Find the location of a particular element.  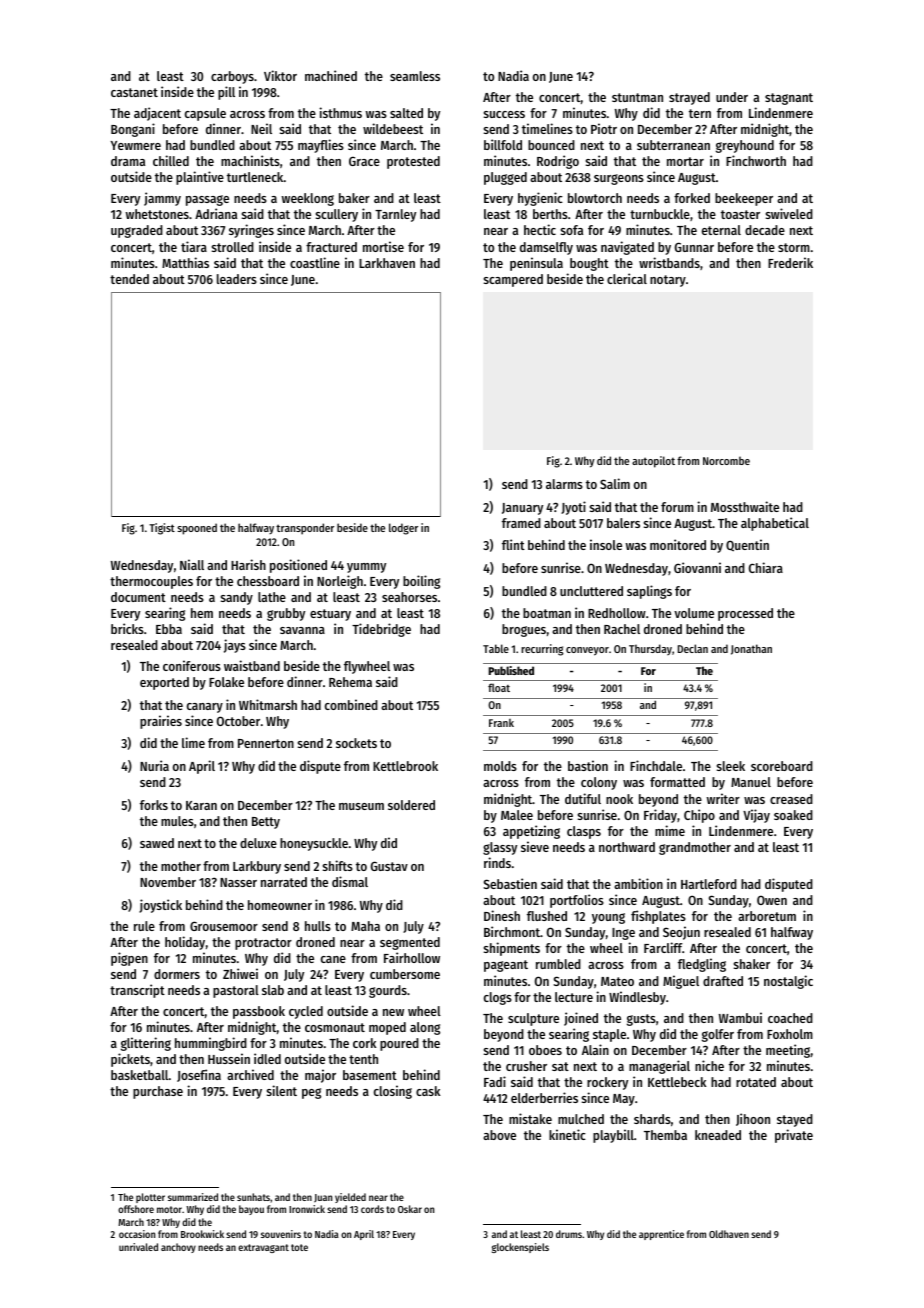

autopilot is located at coordinates (653, 462).
